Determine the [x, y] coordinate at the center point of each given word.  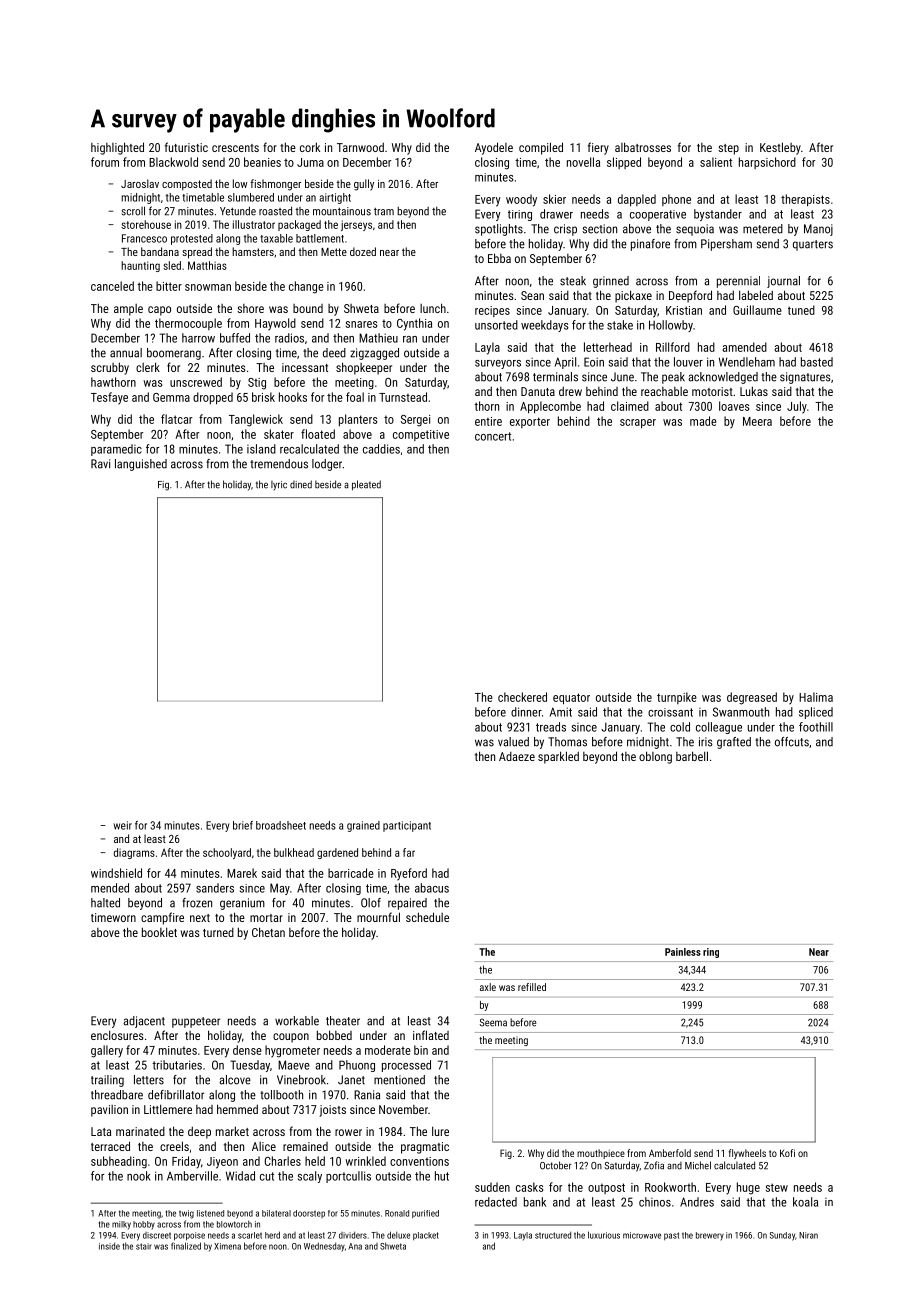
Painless [683, 952]
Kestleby [780, 148]
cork [310, 147]
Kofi [787, 1153]
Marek [242, 873]
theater [343, 1021]
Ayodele [494, 148]
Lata [101, 1131]
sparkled [558, 757]
